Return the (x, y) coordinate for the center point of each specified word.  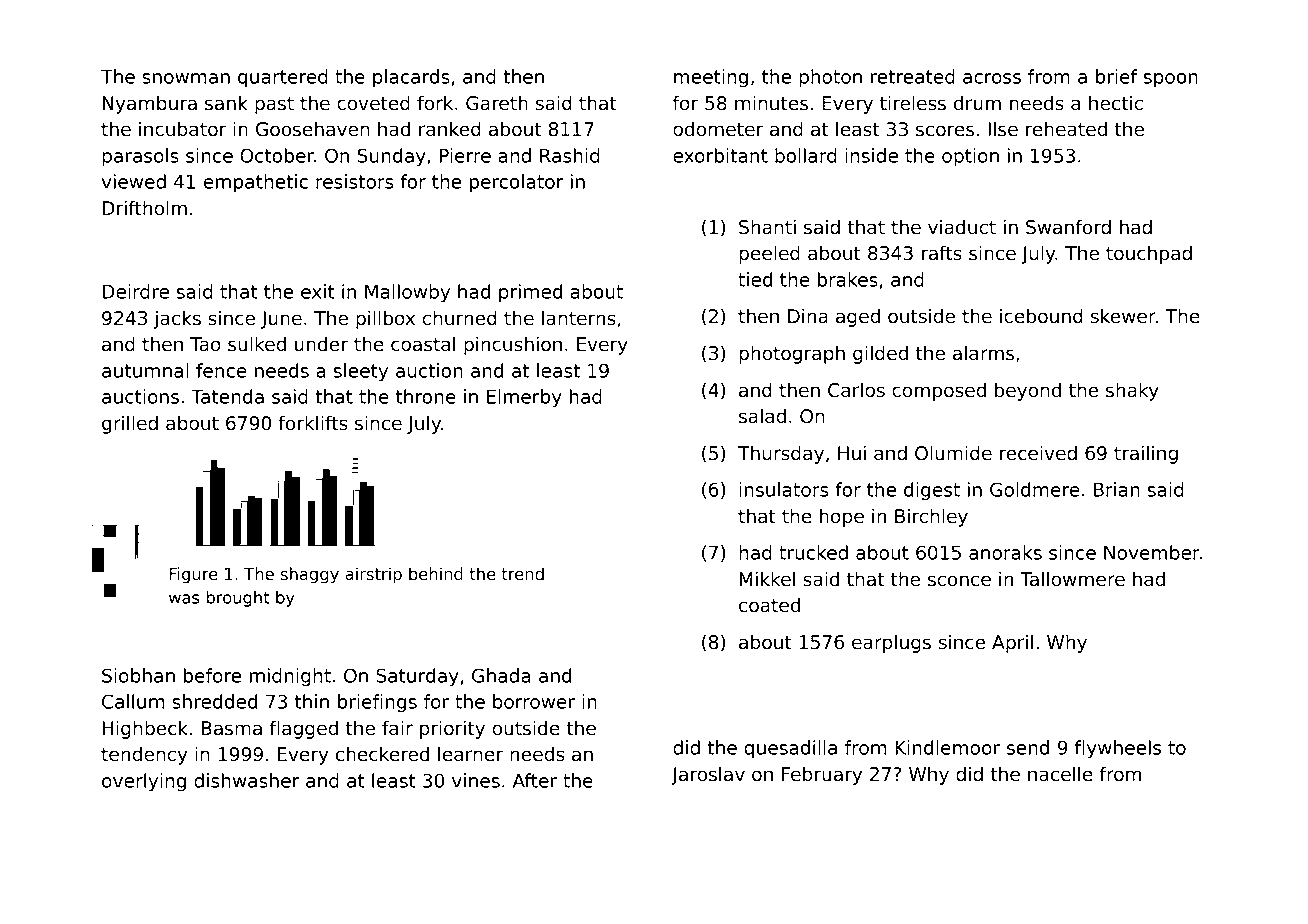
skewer (1123, 316)
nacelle (1060, 774)
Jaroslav (708, 775)
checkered (382, 754)
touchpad (1149, 254)
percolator (516, 183)
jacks (177, 319)
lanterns (579, 318)
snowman (186, 78)
